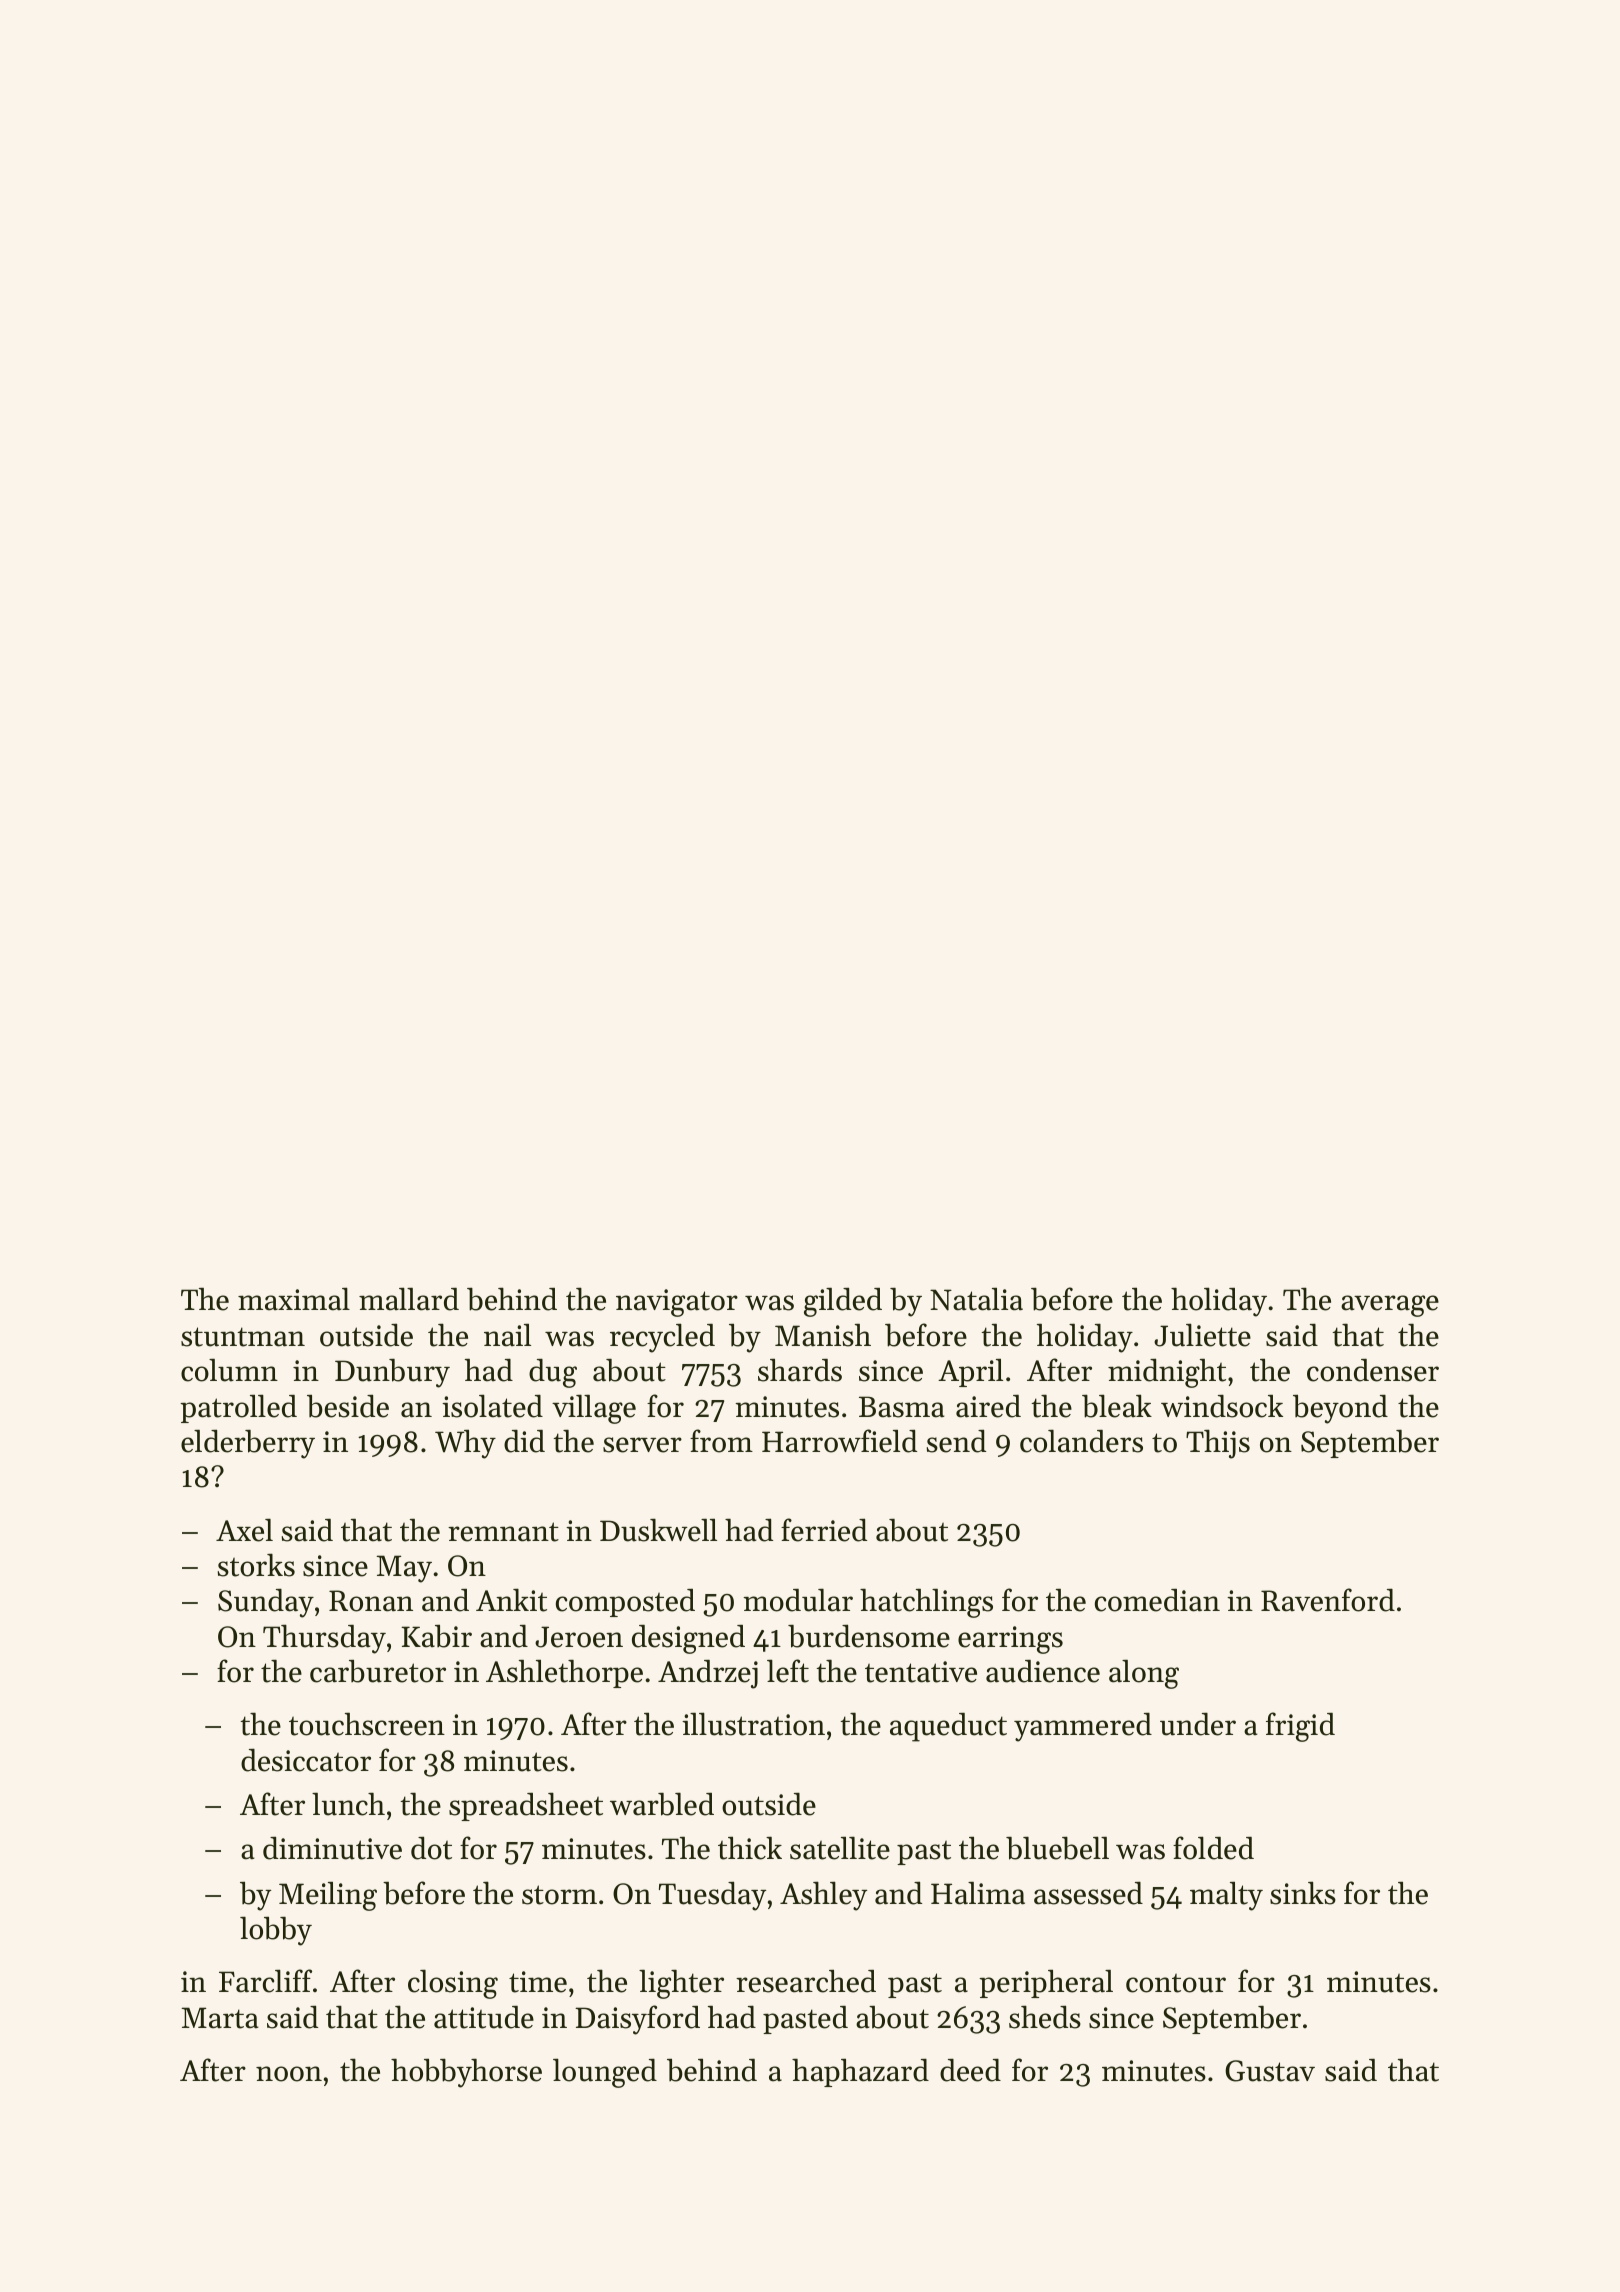  What do you see at coordinates (1117, 1406) in the image?
I see `bleak` at bounding box center [1117, 1406].
